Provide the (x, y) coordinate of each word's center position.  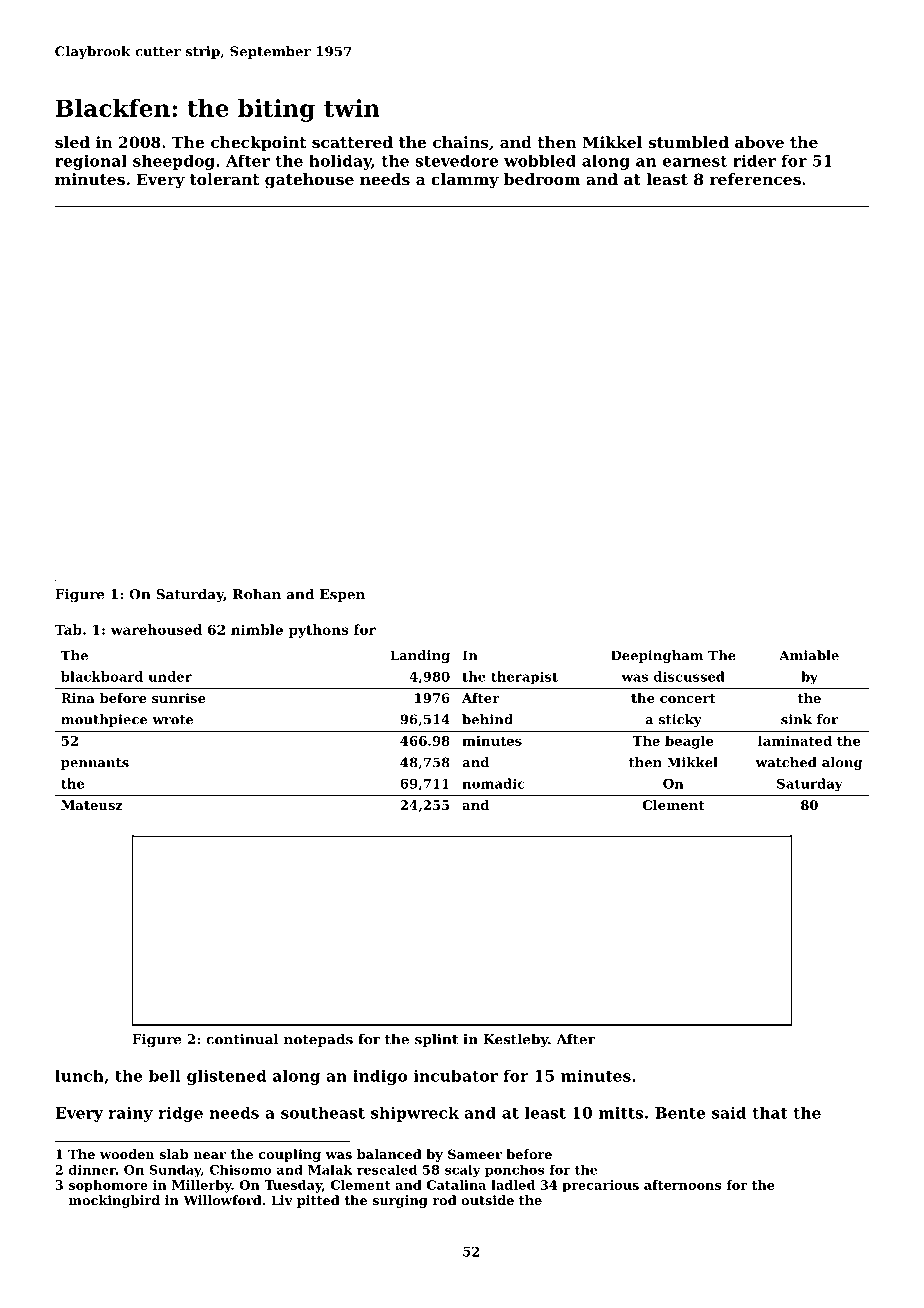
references (755, 179)
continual (242, 1039)
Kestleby (515, 1041)
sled (72, 142)
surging (400, 1201)
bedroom (542, 179)
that (770, 1112)
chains (461, 142)
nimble (257, 629)
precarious (600, 1186)
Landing (420, 656)
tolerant (224, 179)
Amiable (809, 655)
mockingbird (114, 1201)
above (759, 142)
